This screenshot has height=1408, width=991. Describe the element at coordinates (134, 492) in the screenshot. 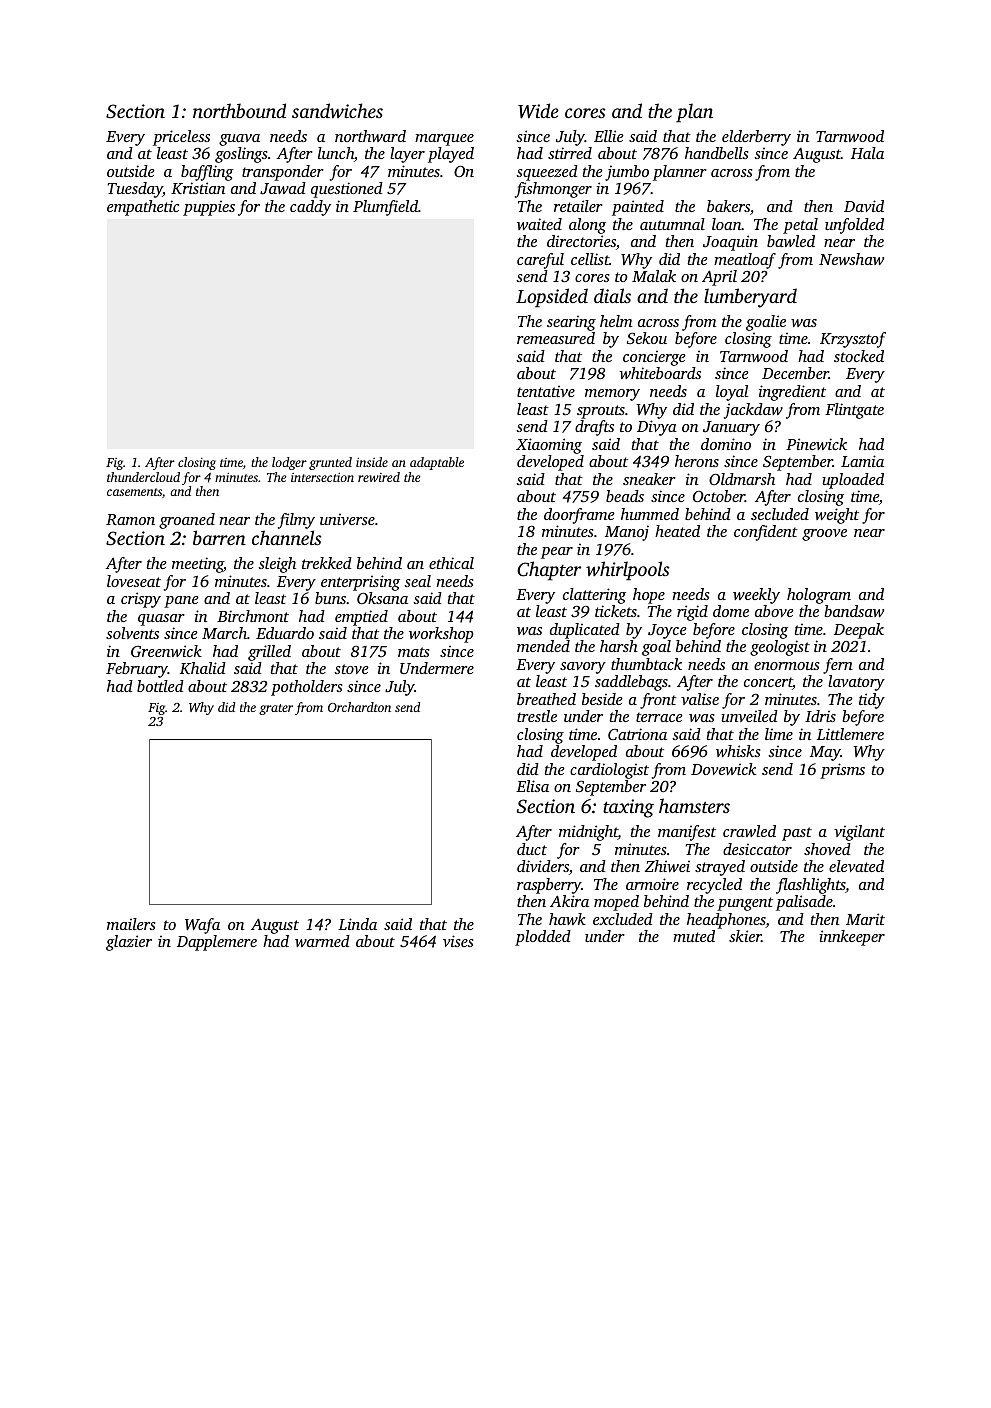

I see `casements` at that location.
